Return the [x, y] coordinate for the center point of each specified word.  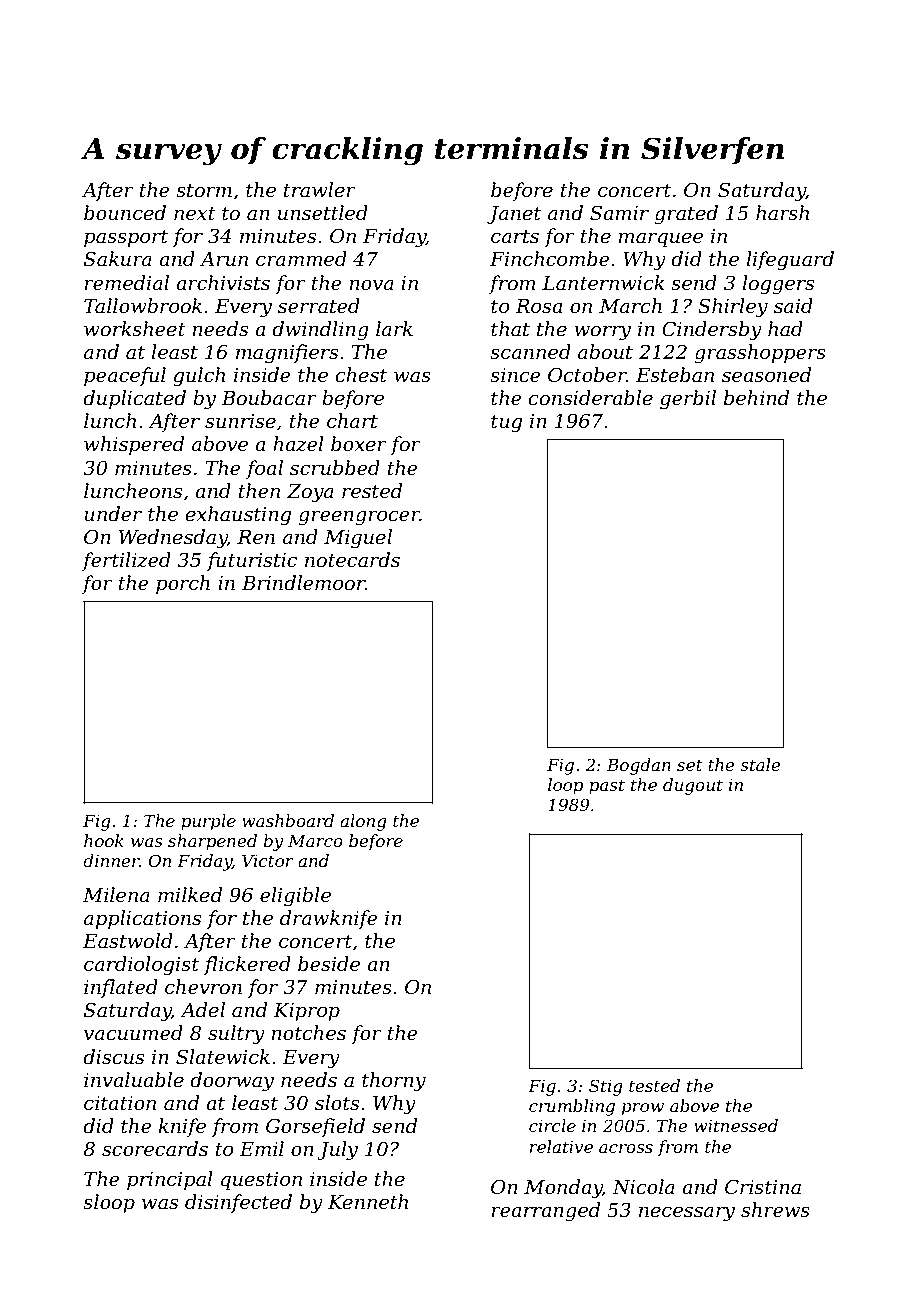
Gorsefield [315, 1127]
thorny [394, 1082]
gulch [199, 377]
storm [204, 191]
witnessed [736, 1125]
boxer [359, 444]
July [337, 1151]
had [785, 329]
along [363, 822]
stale [760, 764]
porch [183, 584]
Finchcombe [550, 259]
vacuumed [133, 1033]
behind [756, 398]
